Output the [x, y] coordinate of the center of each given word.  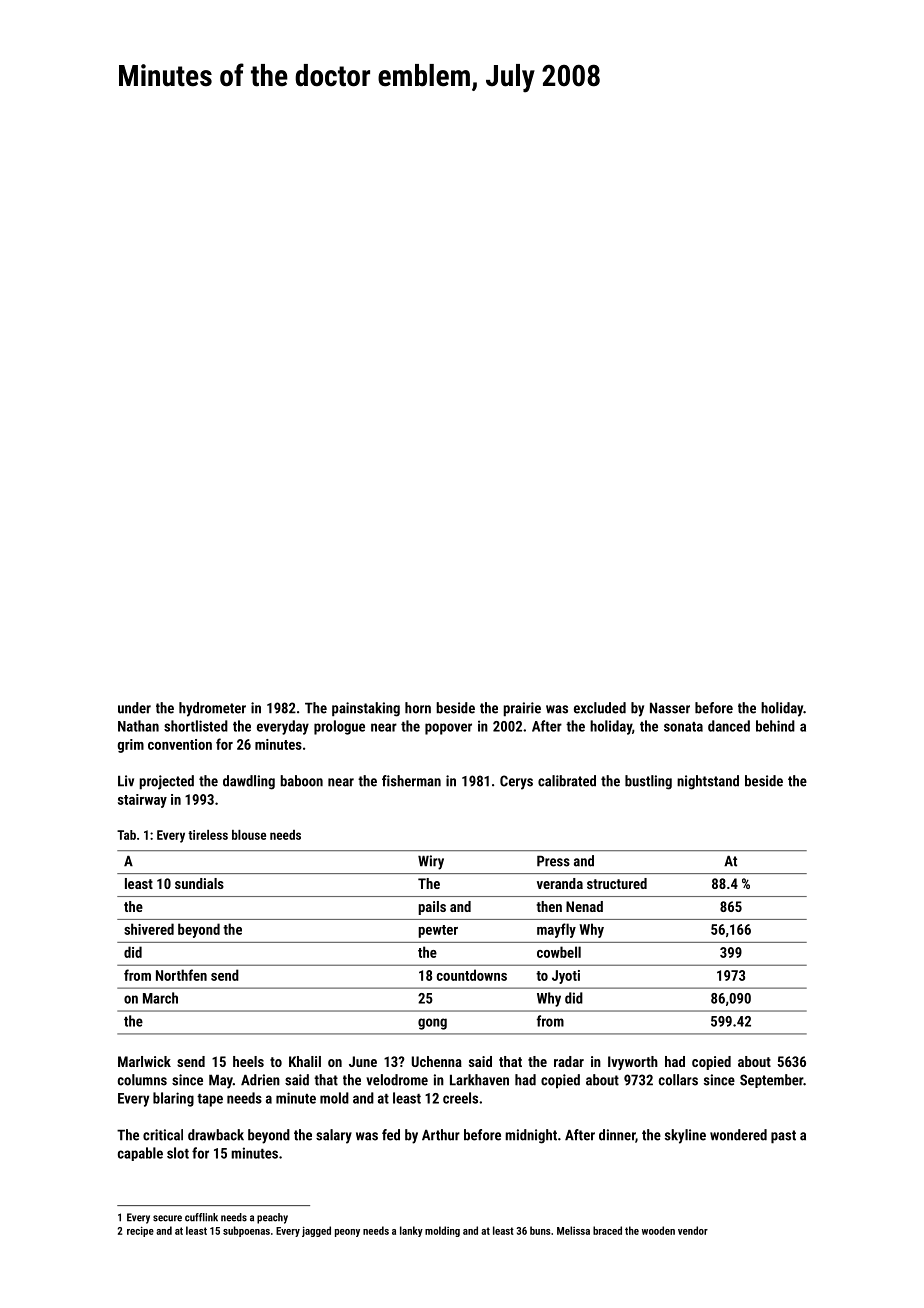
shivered [149, 929]
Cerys [516, 782]
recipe [140, 1232]
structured [617, 883]
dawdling [249, 782]
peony [347, 1233]
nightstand [708, 782]
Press [553, 861]
